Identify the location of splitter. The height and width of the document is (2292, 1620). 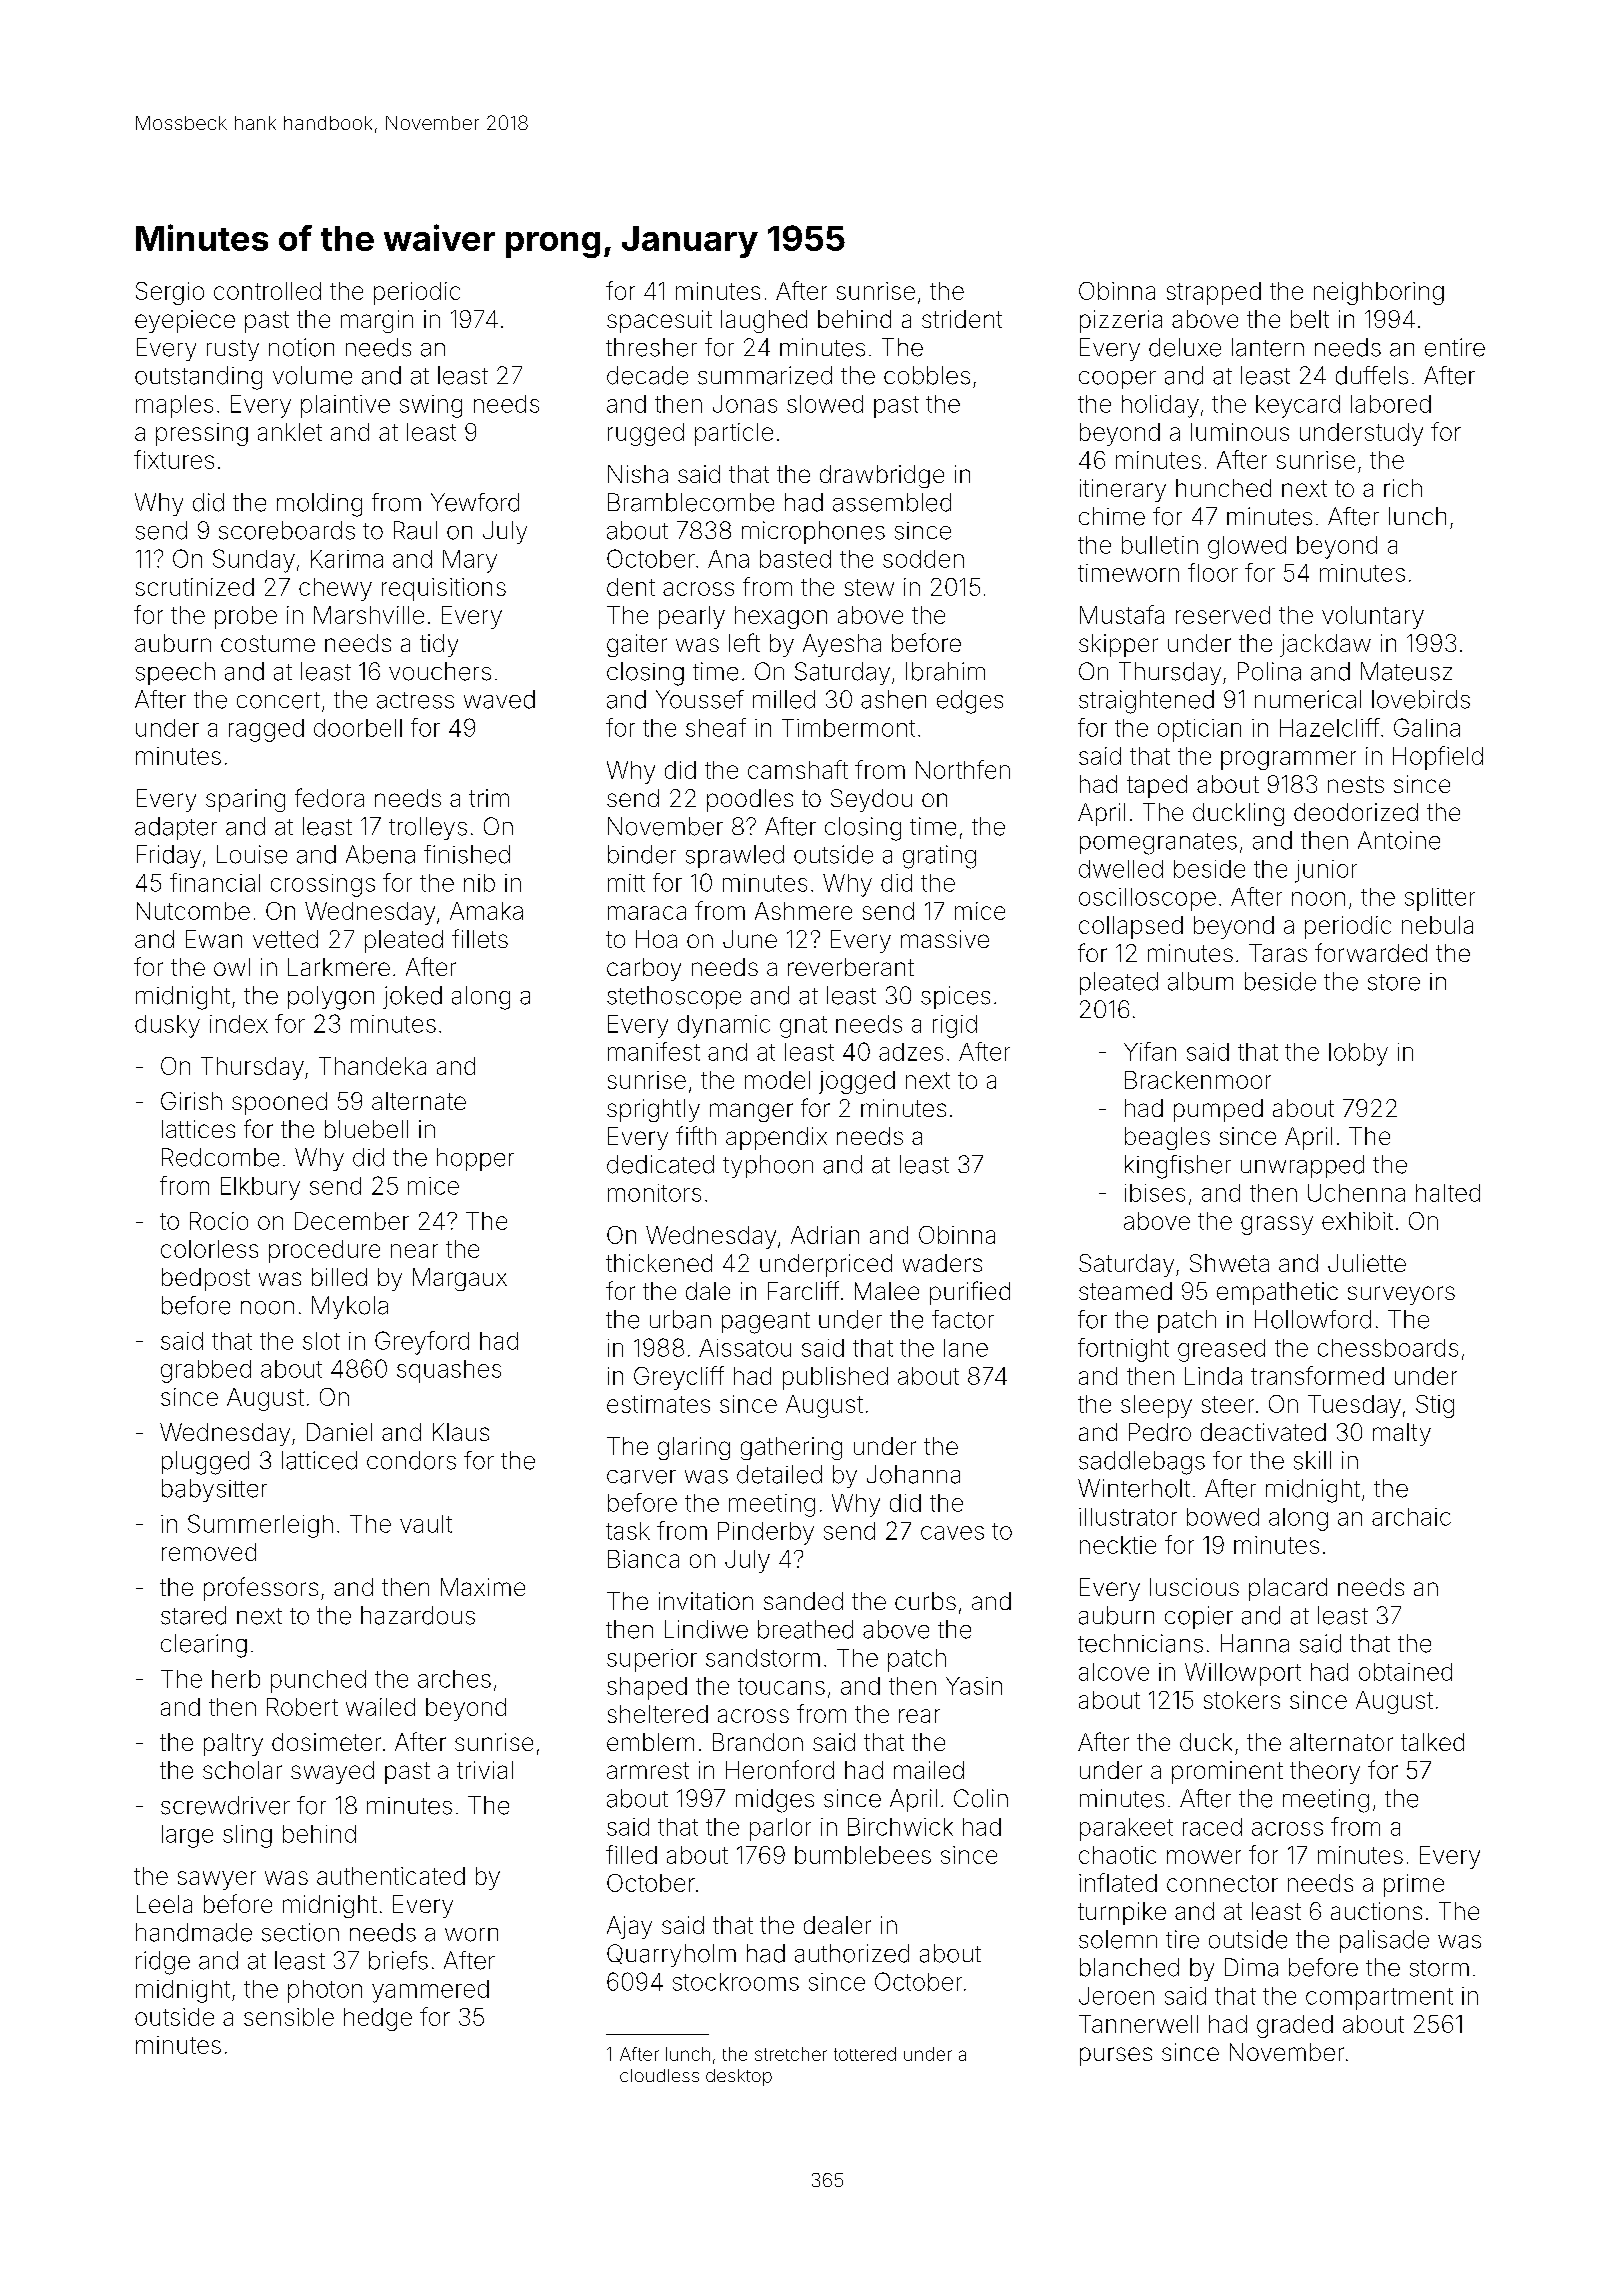
(1440, 899).
